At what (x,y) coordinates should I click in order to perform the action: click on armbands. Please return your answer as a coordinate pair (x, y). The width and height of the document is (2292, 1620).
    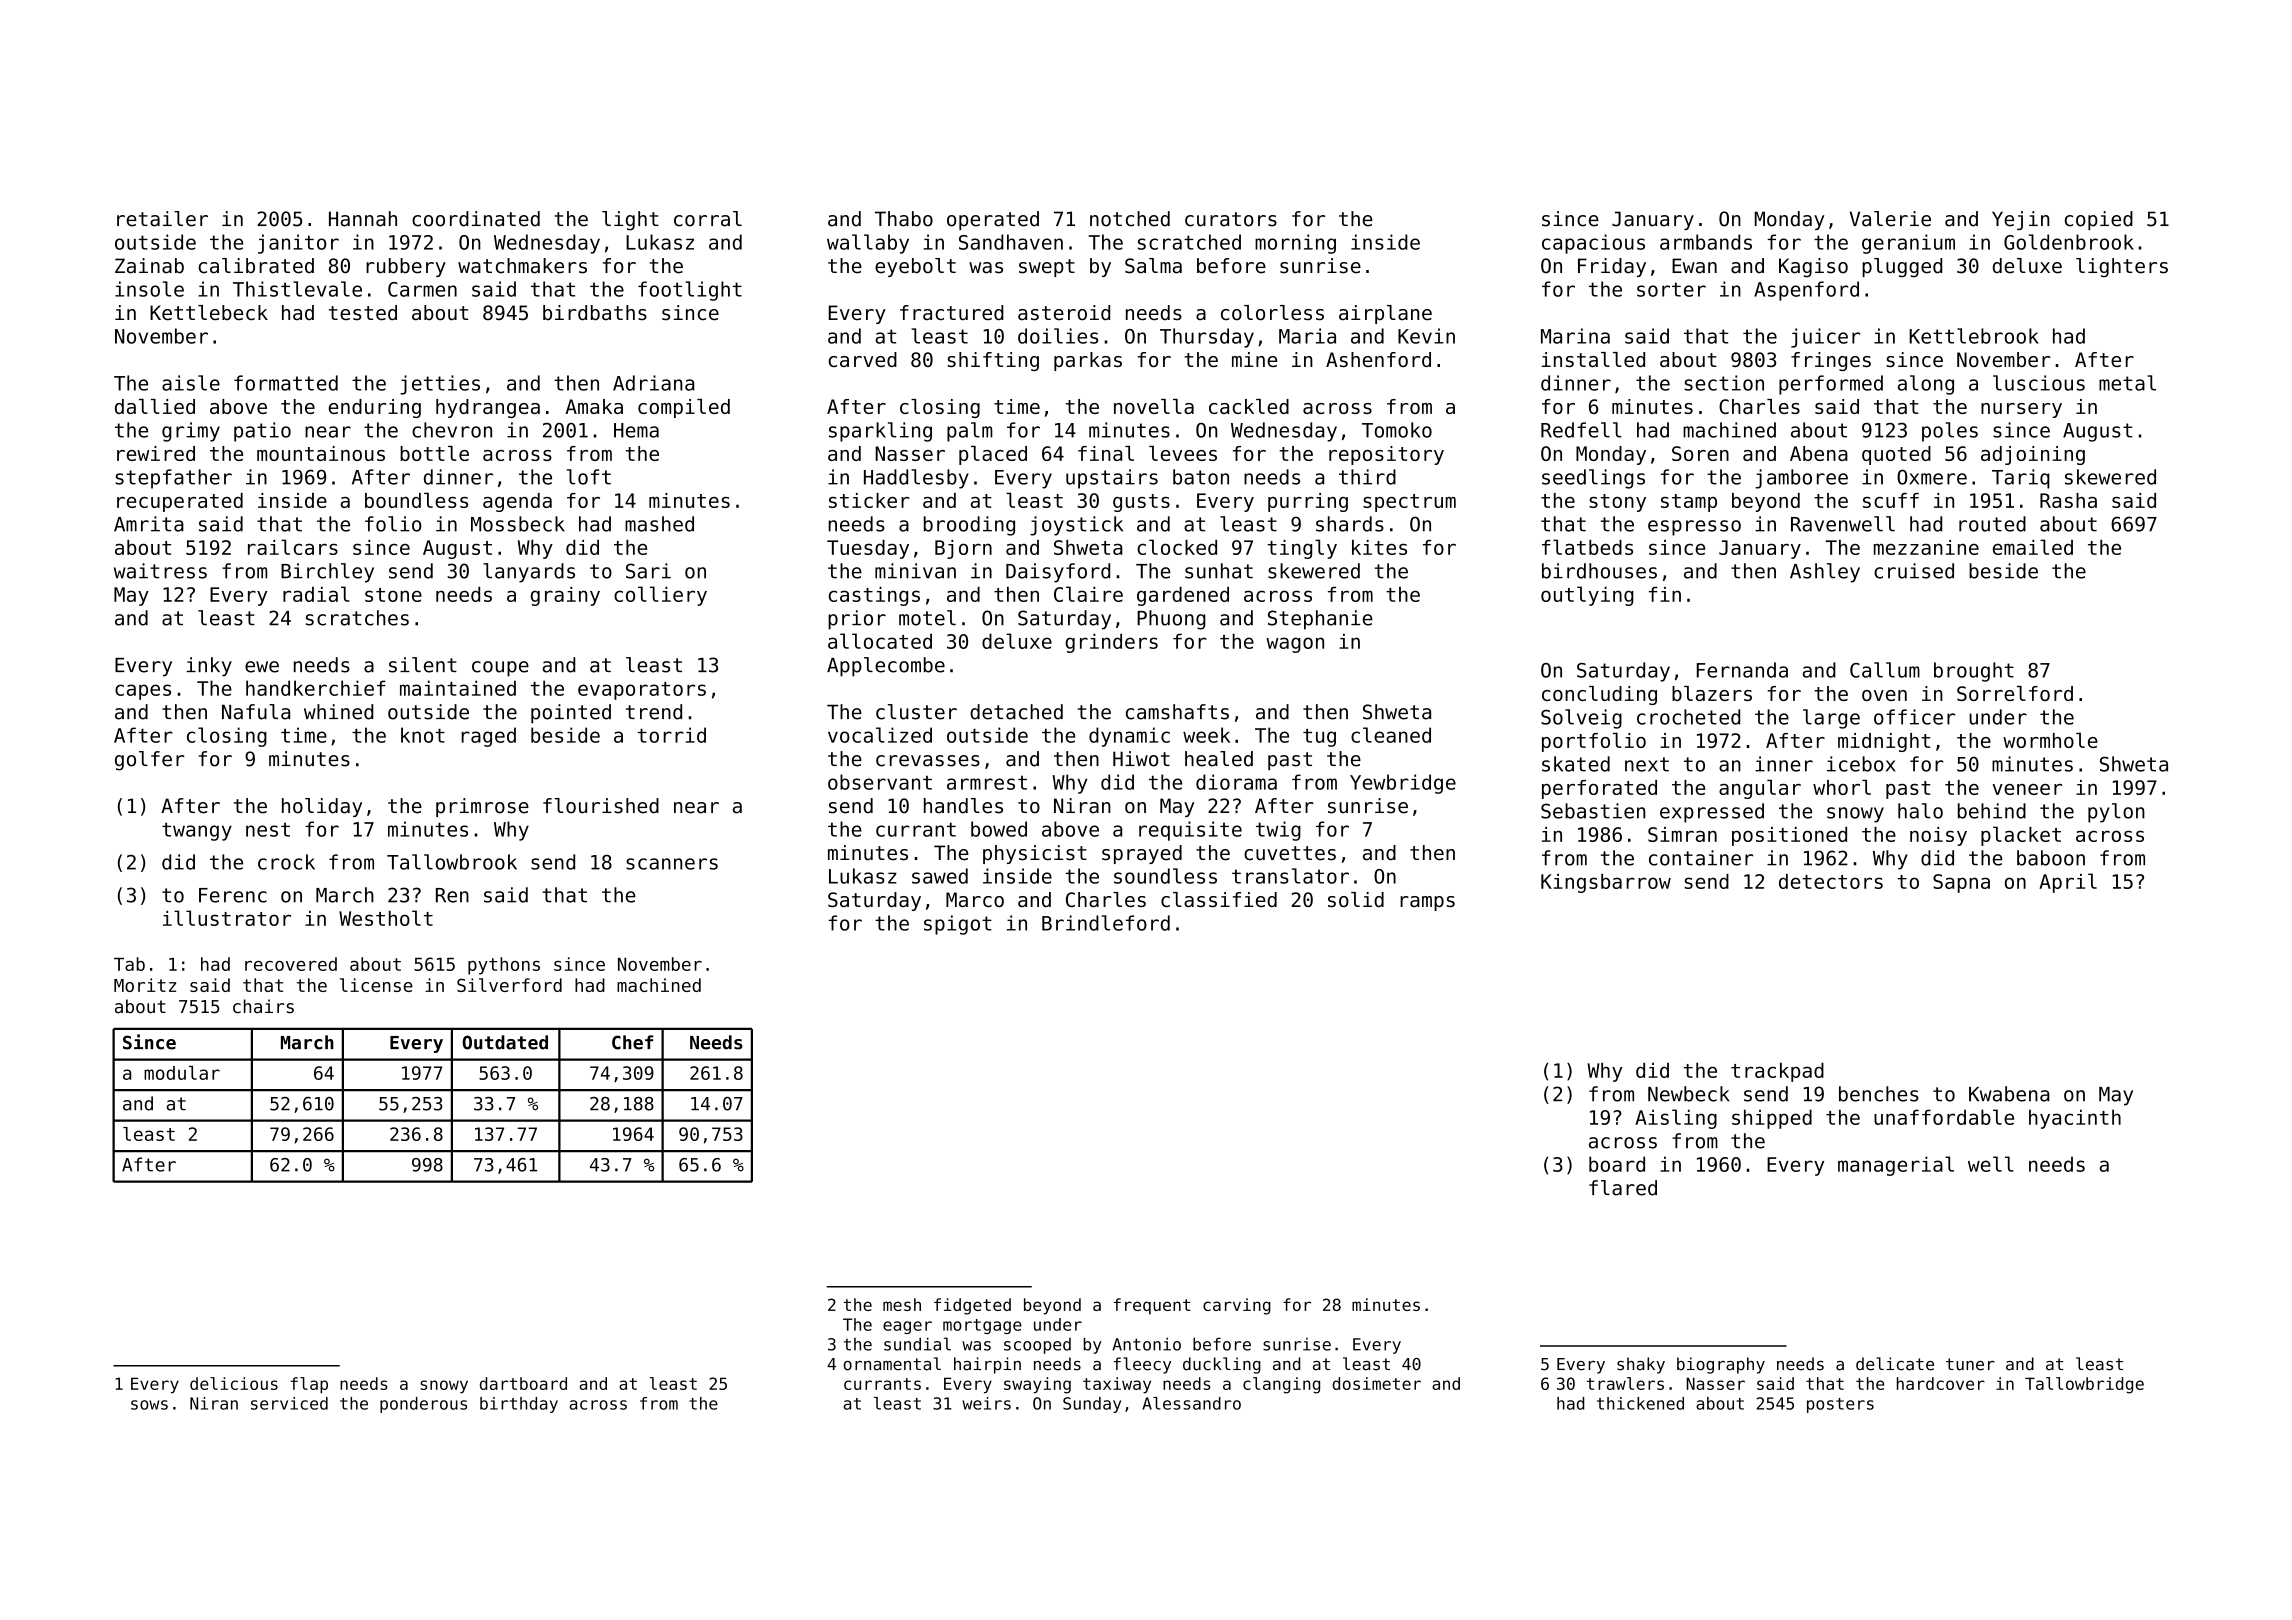
    Looking at the image, I should click on (1706, 242).
